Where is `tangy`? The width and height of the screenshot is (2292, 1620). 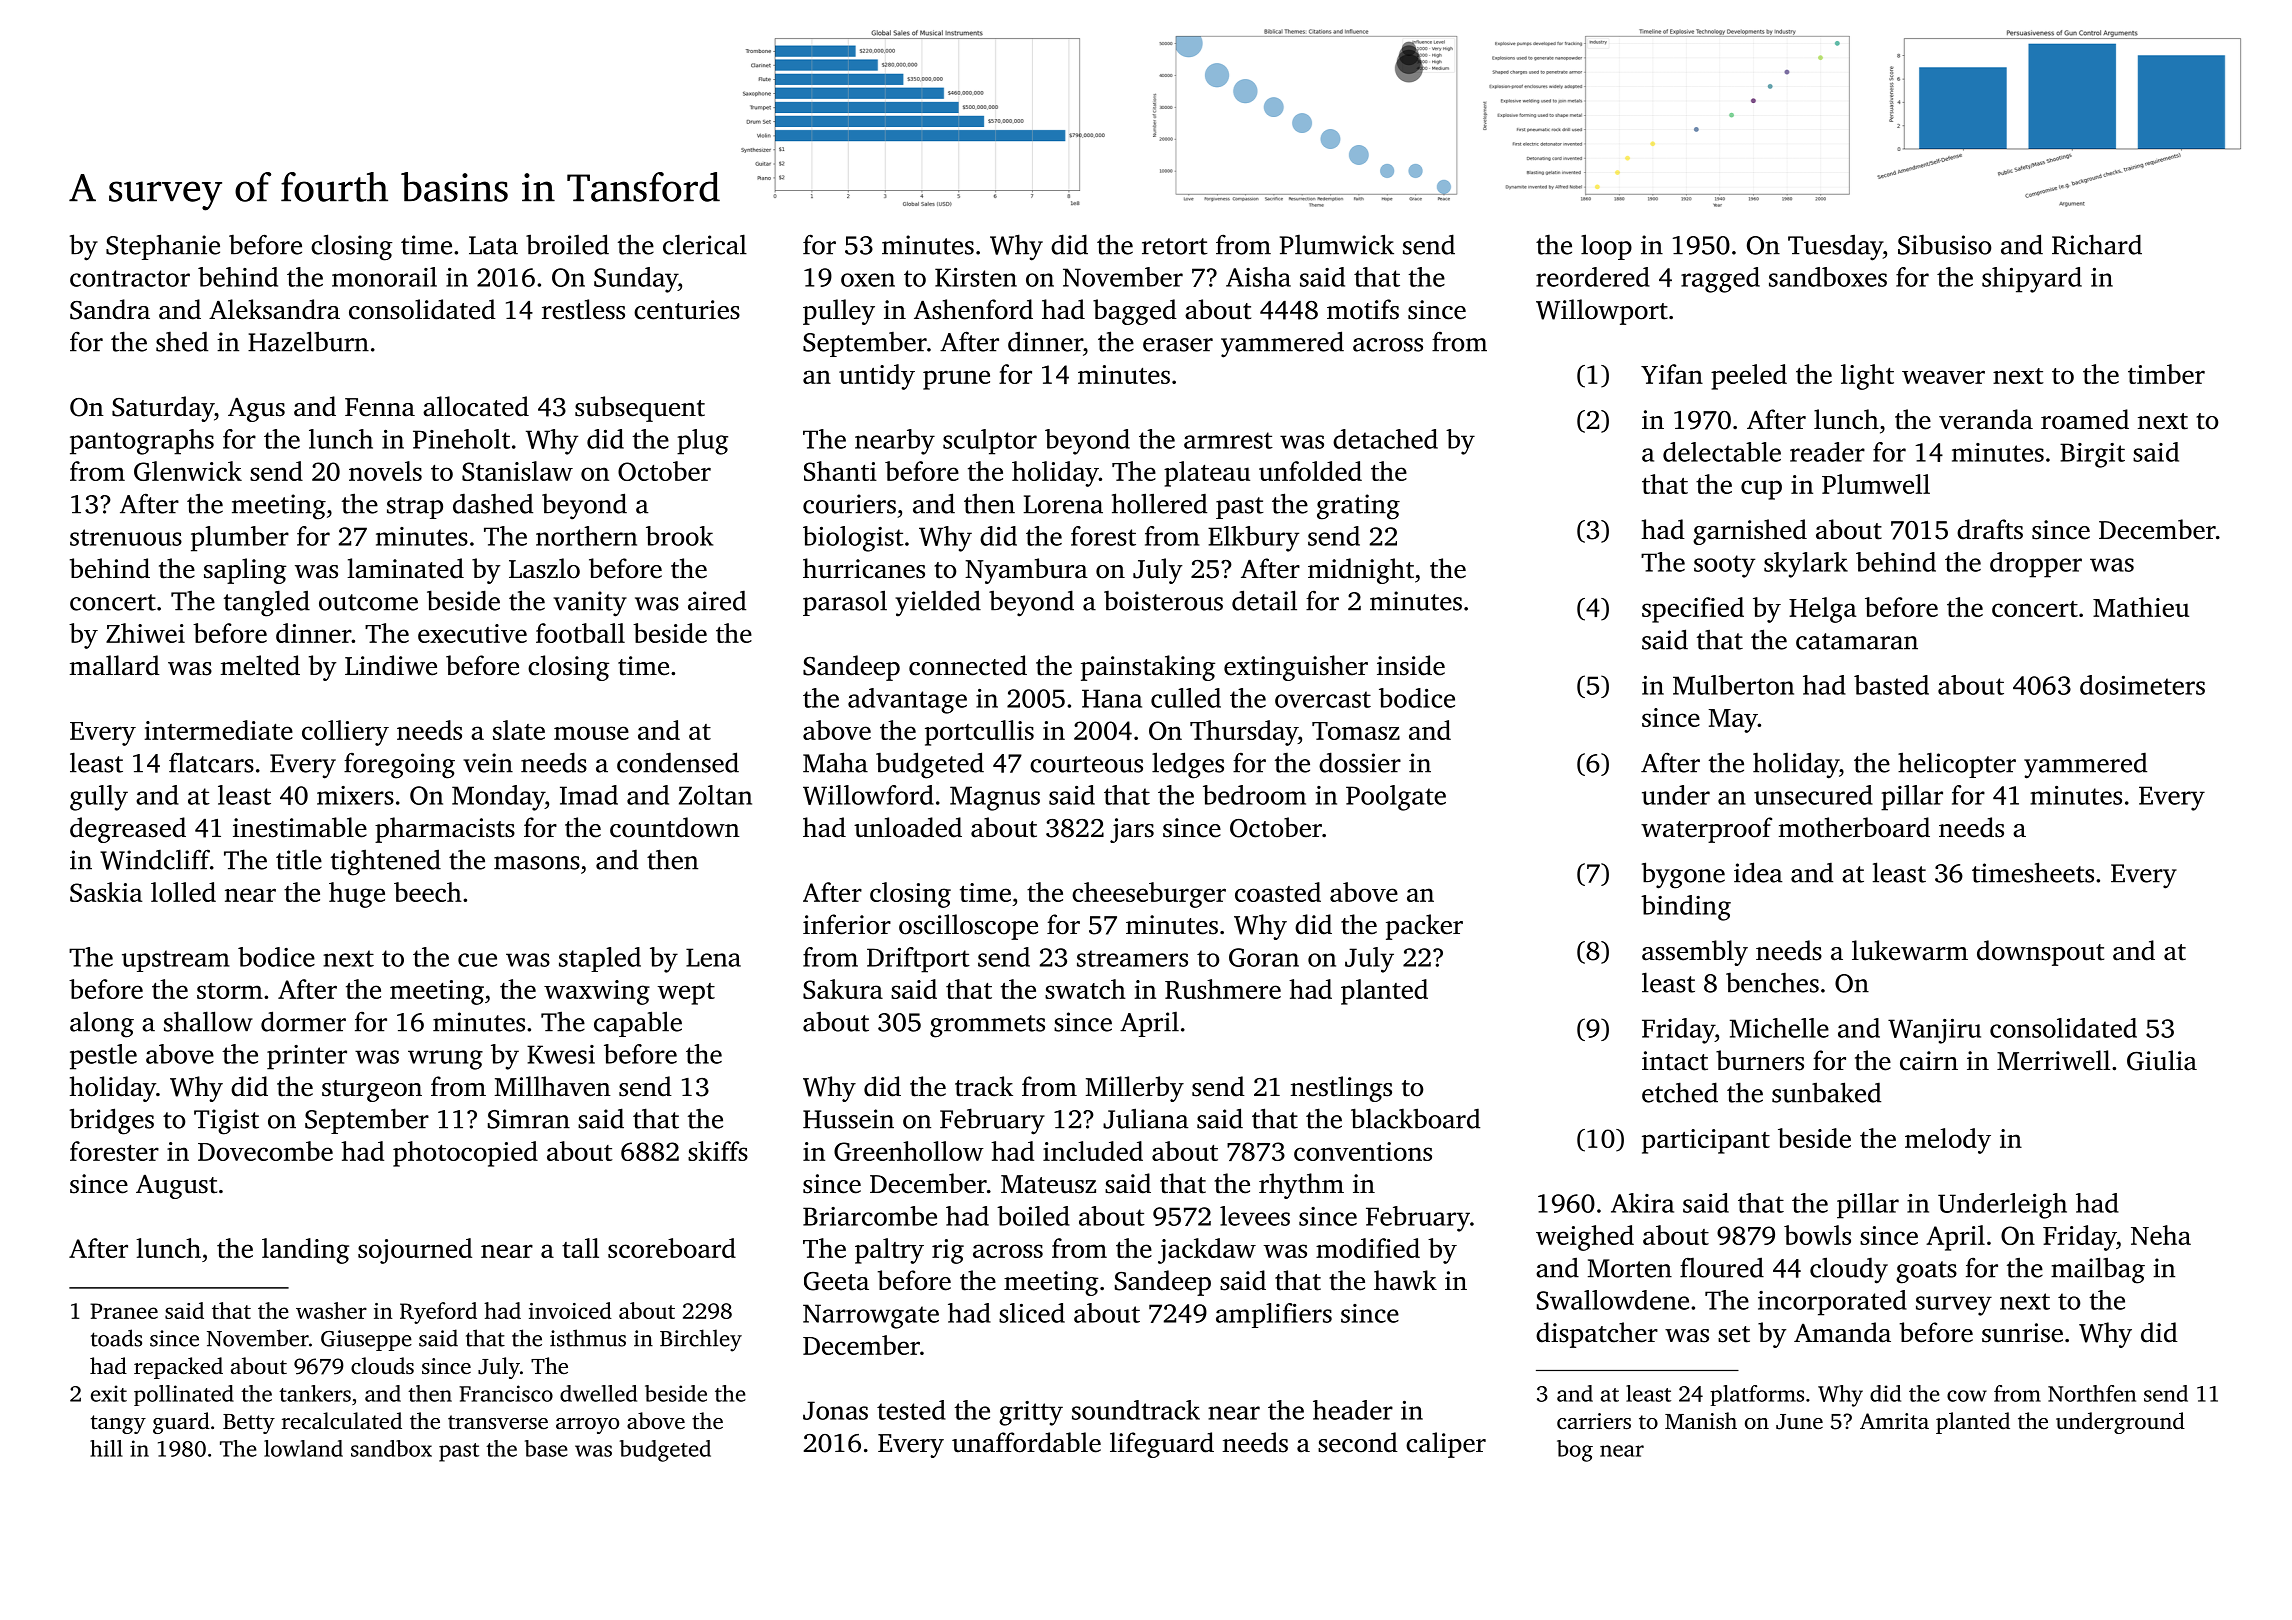
tangy is located at coordinates (118, 1424).
